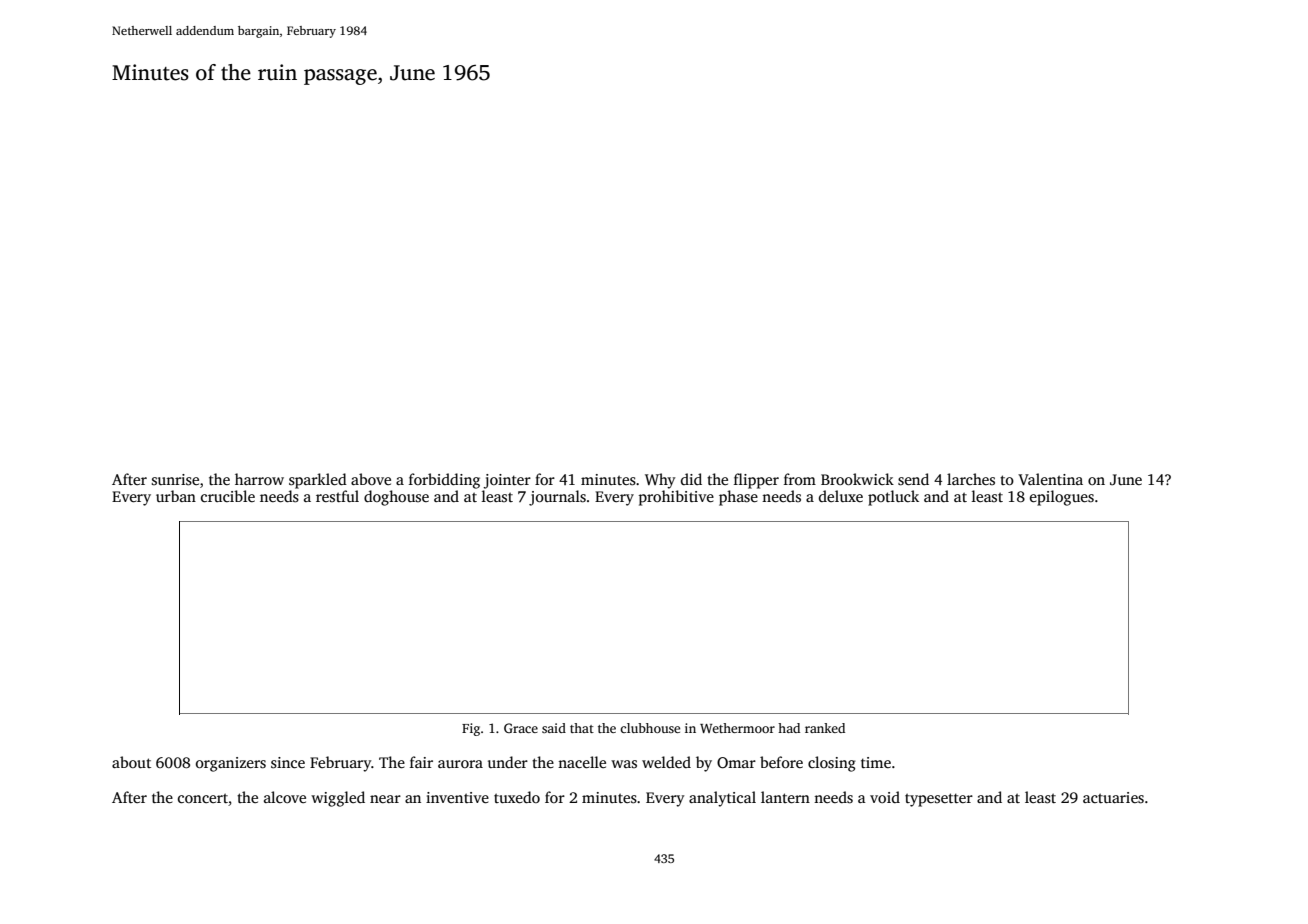  I want to click on restful, so click(337, 496).
